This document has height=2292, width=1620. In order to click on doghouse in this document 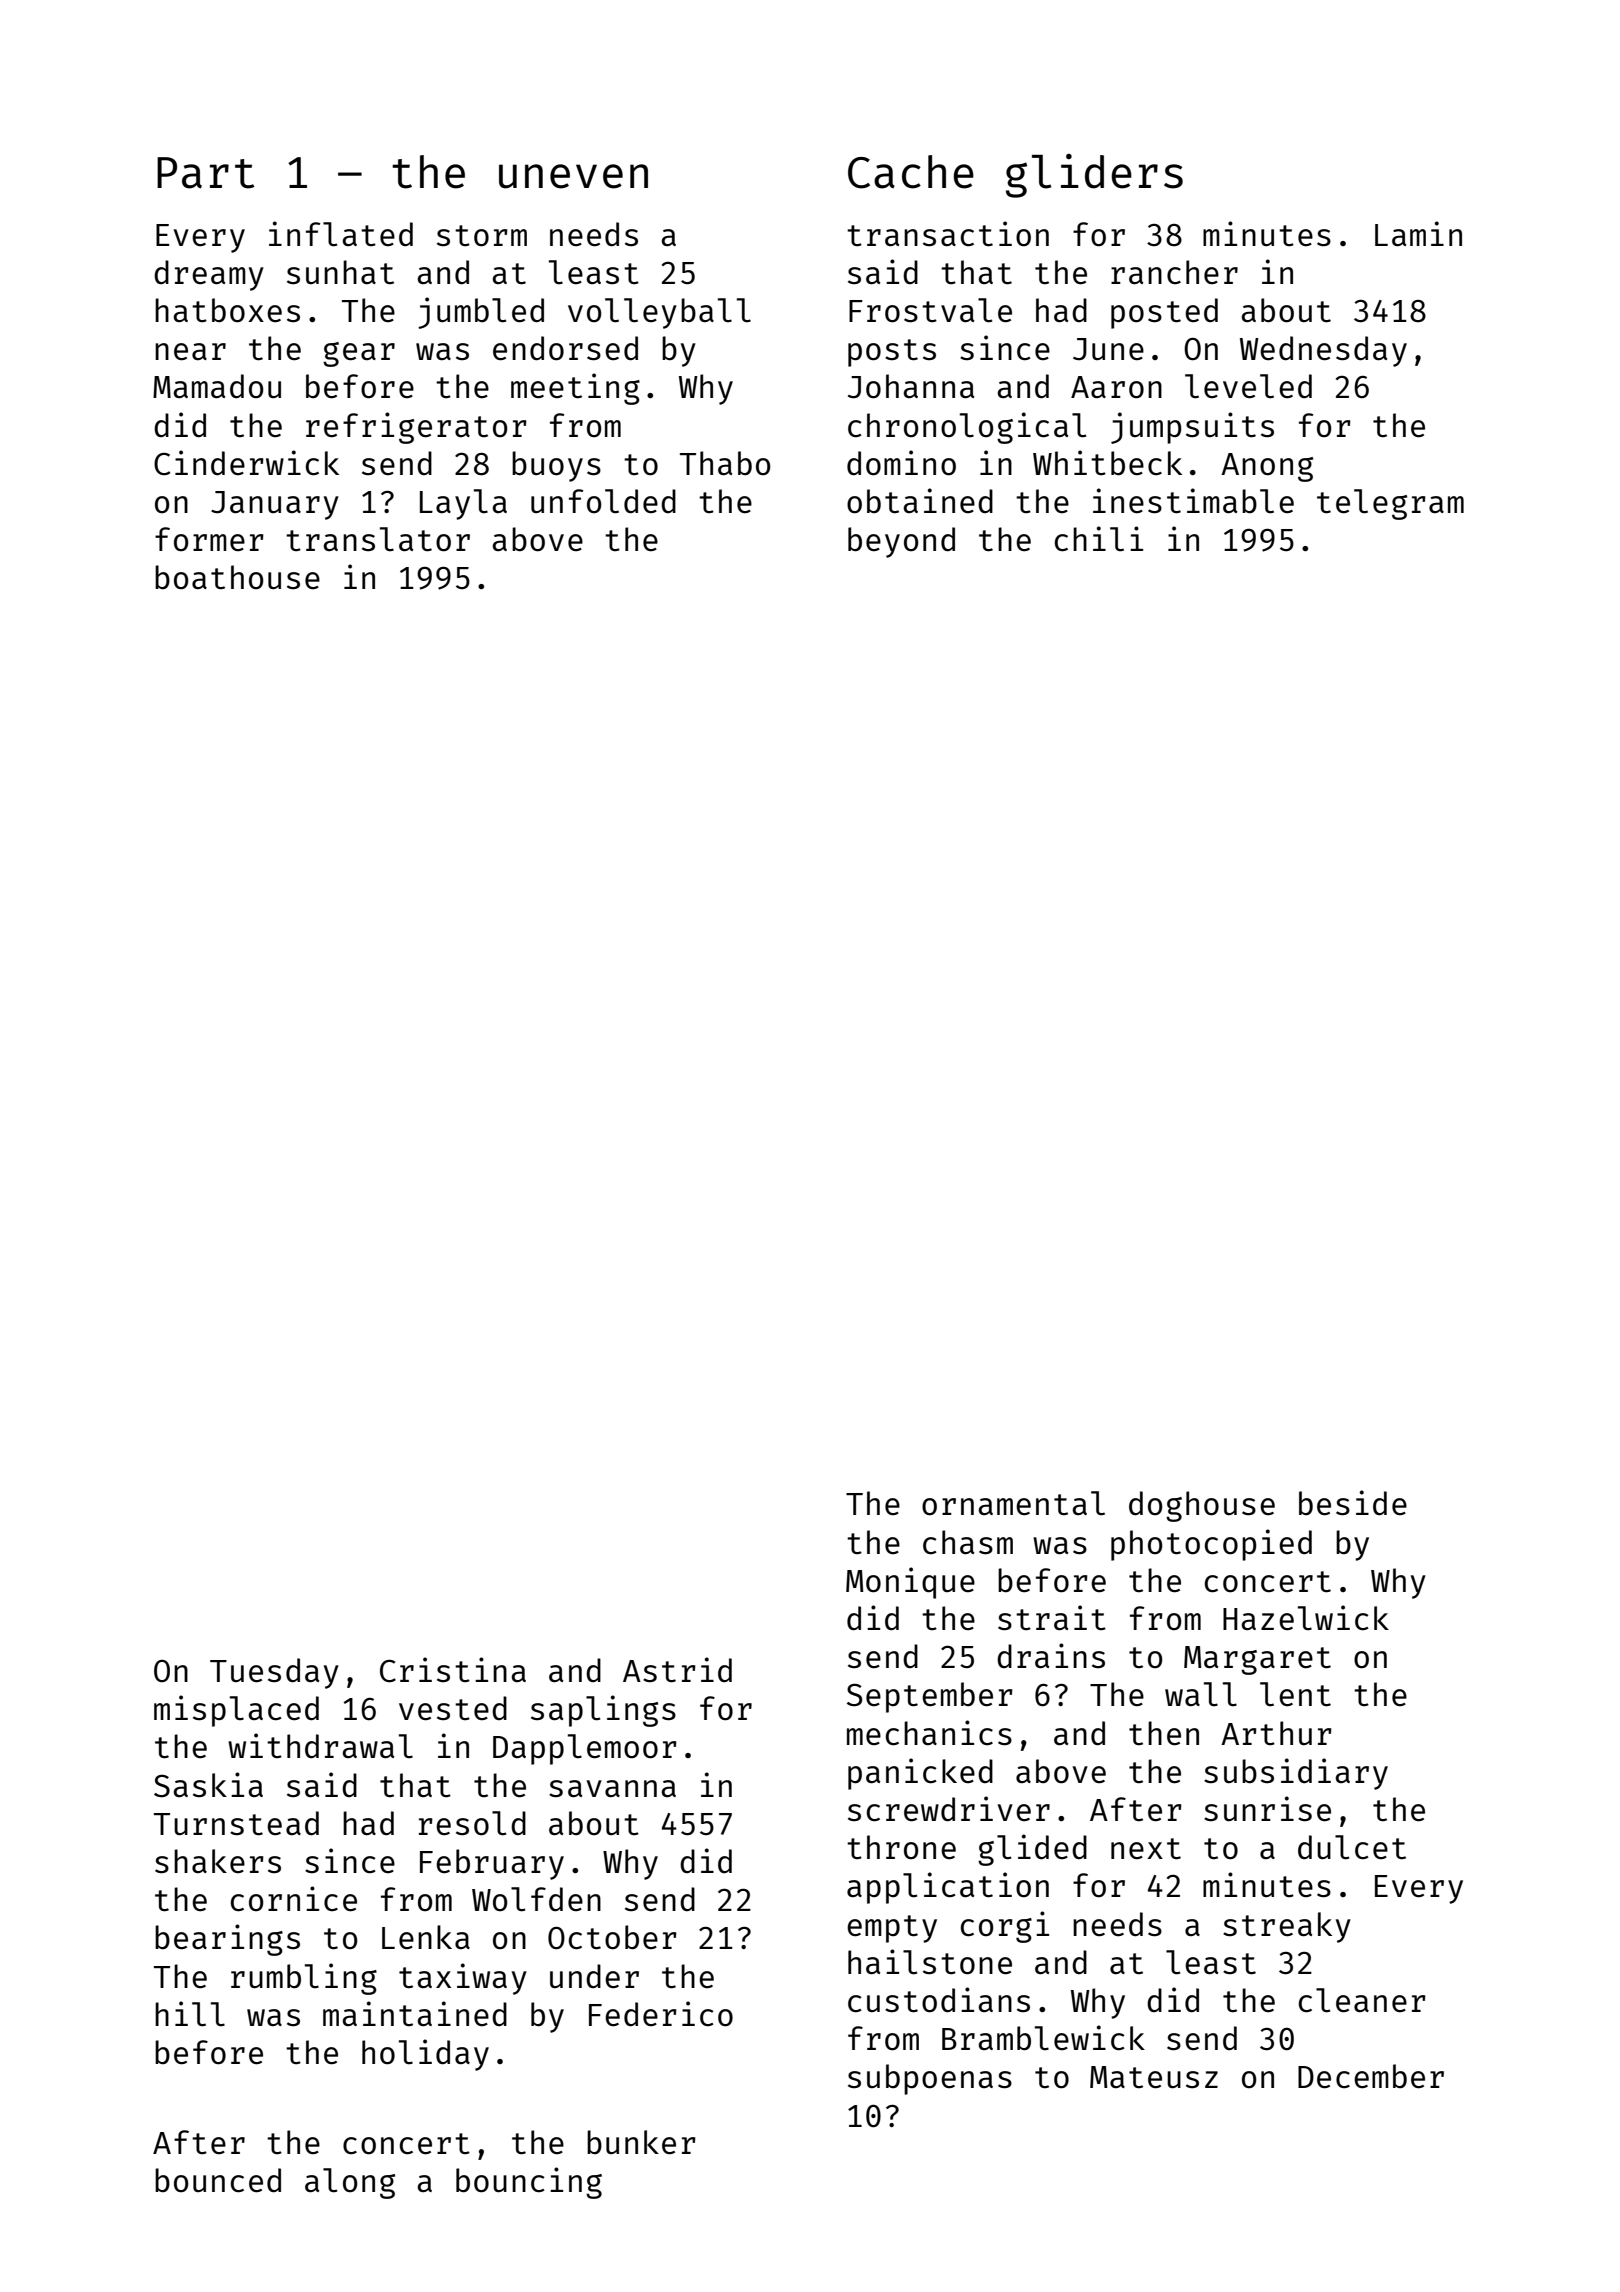, I will do `click(1202, 1506)`.
